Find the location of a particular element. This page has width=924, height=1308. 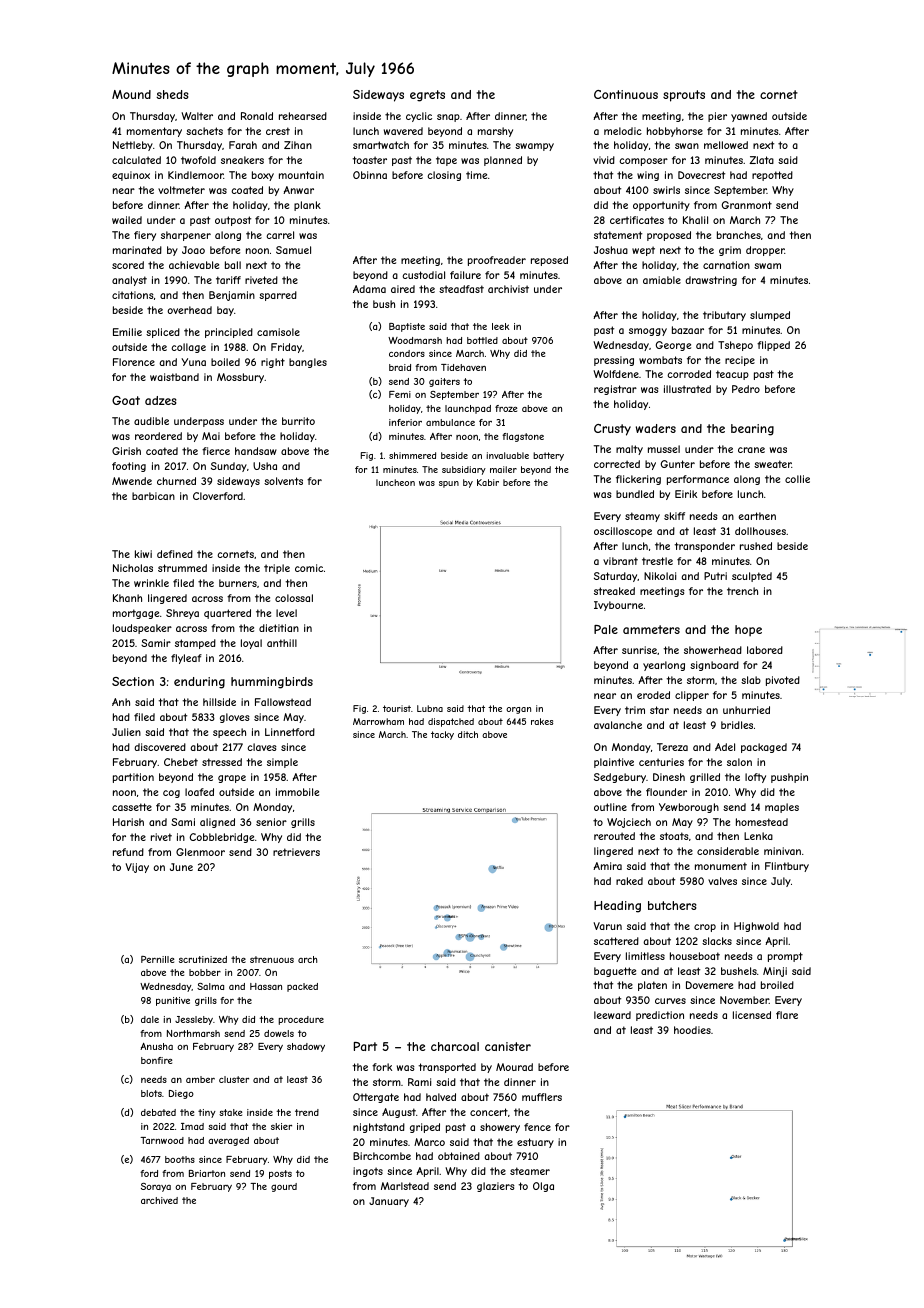

senior is located at coordinates (271, 822).
